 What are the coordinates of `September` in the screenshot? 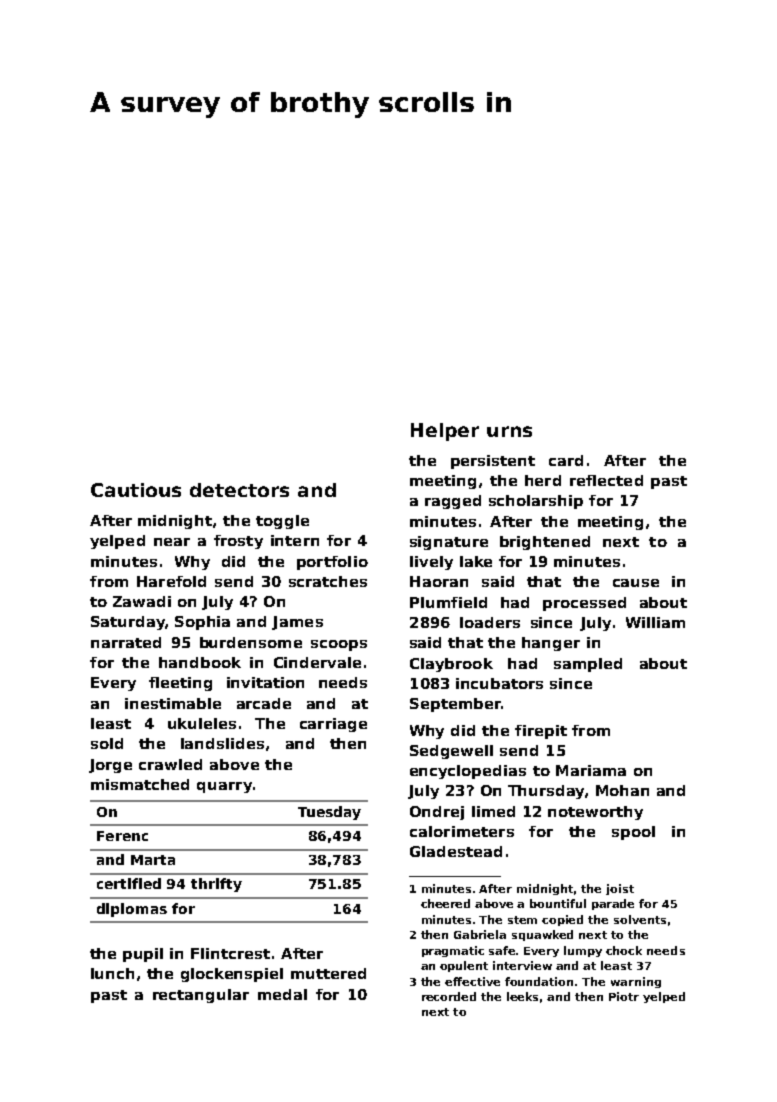 It's located at (455, 705).
